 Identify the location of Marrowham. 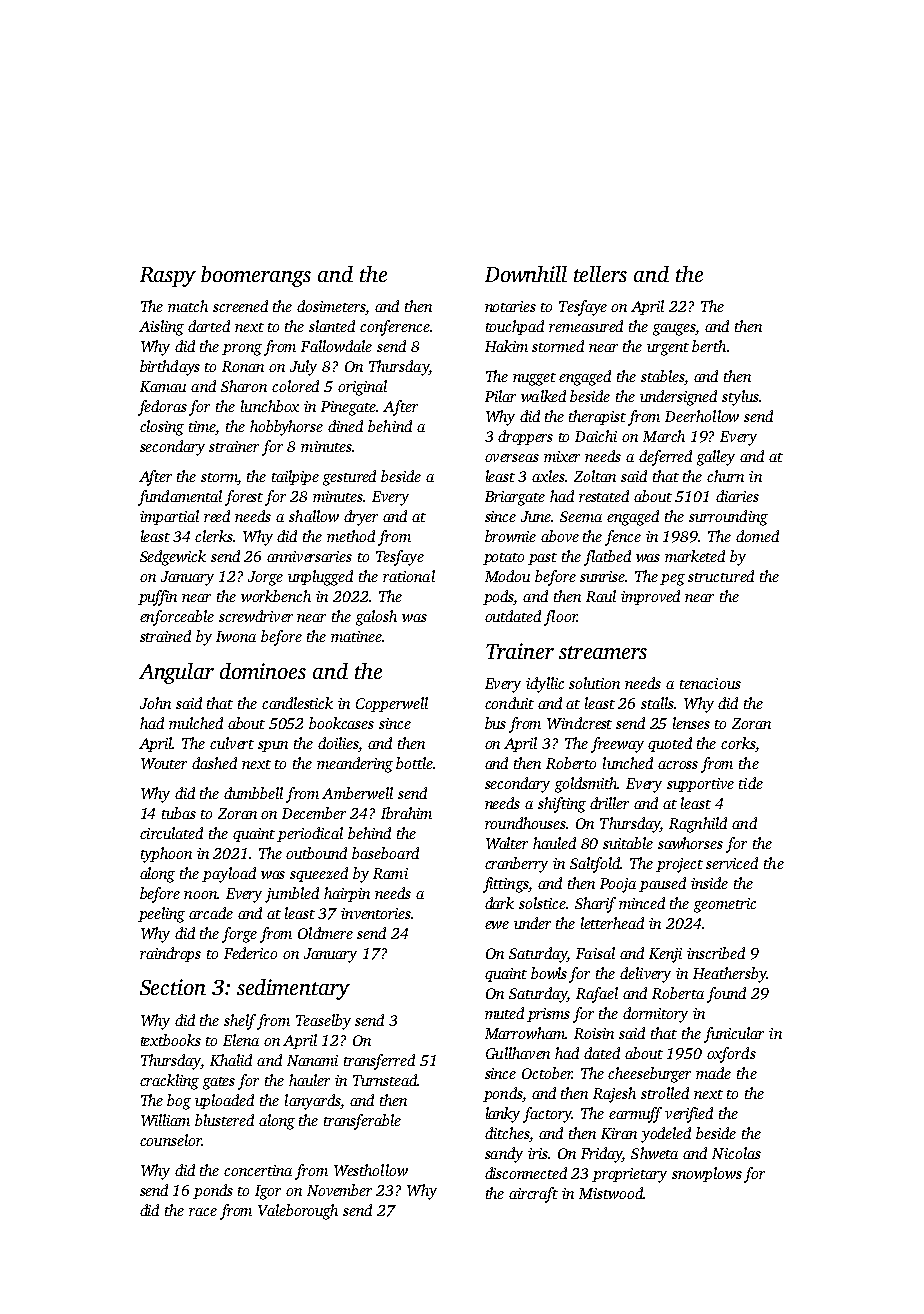
(525, 1033).
